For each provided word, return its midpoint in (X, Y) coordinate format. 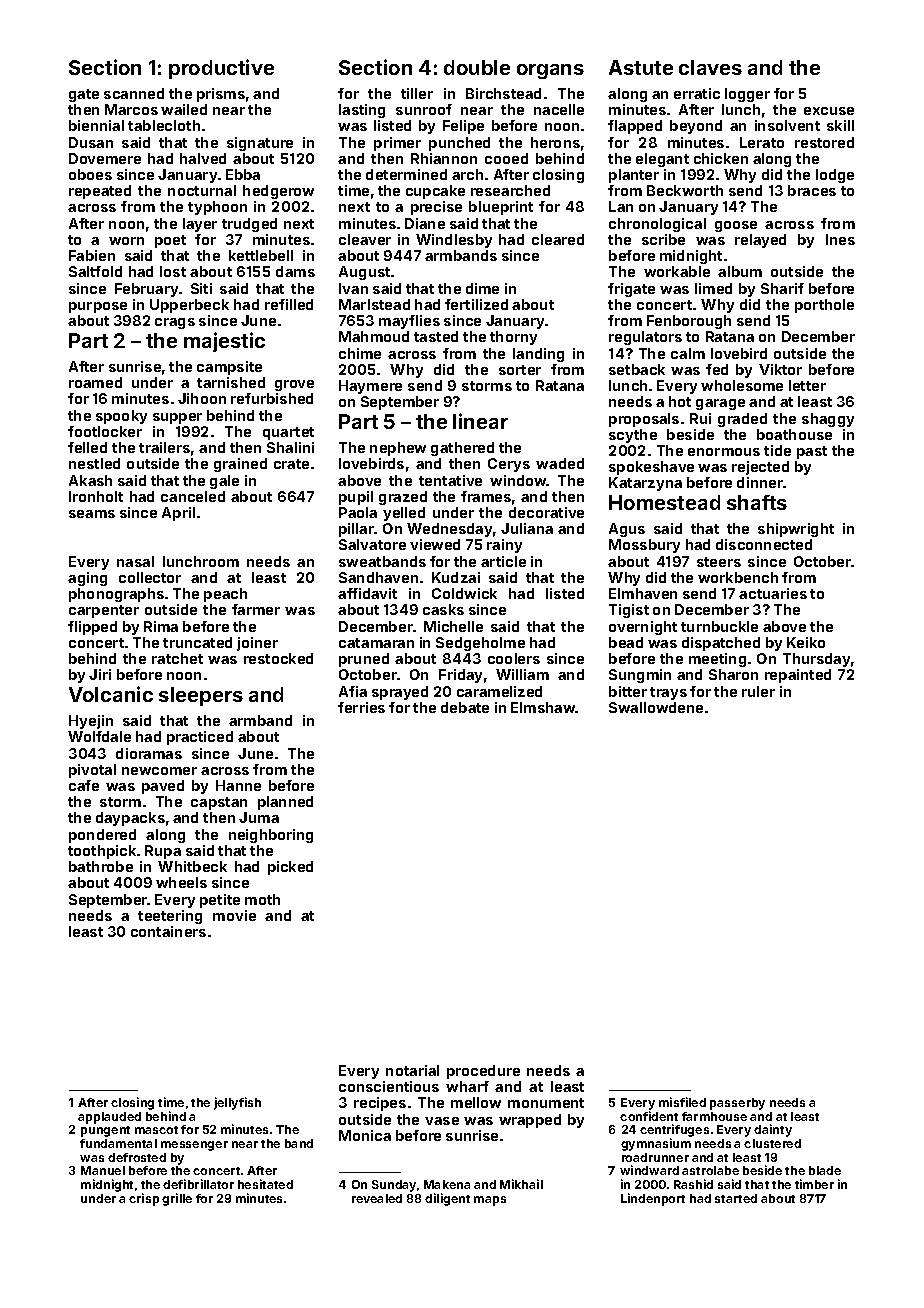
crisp (144, 1199)
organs (550, 71)
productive (221, 69)
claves (710, 67)
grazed (403, 498)
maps (490, 1201)
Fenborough (689, 322)
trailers (164, 447)
